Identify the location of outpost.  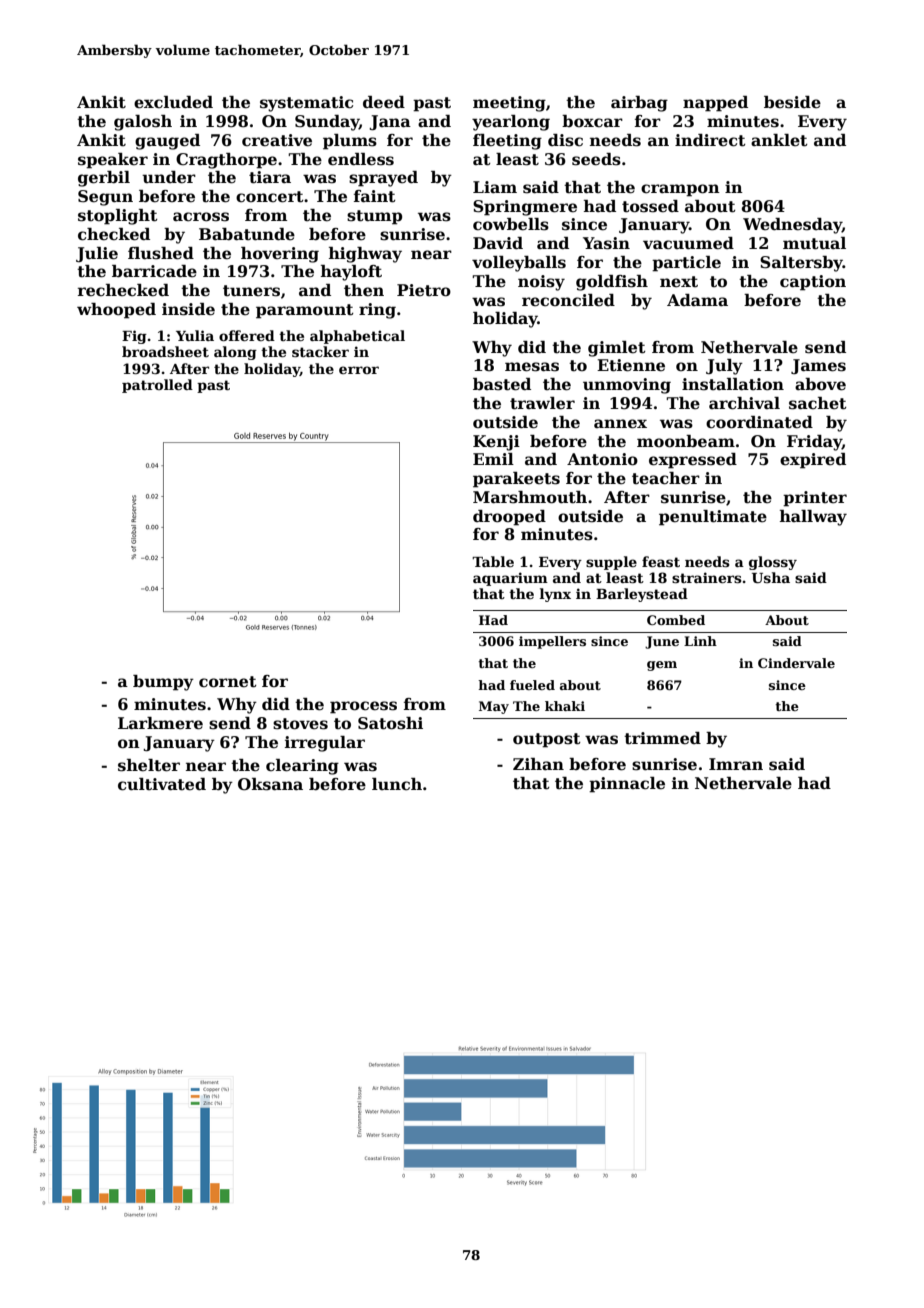
(547, 740).
